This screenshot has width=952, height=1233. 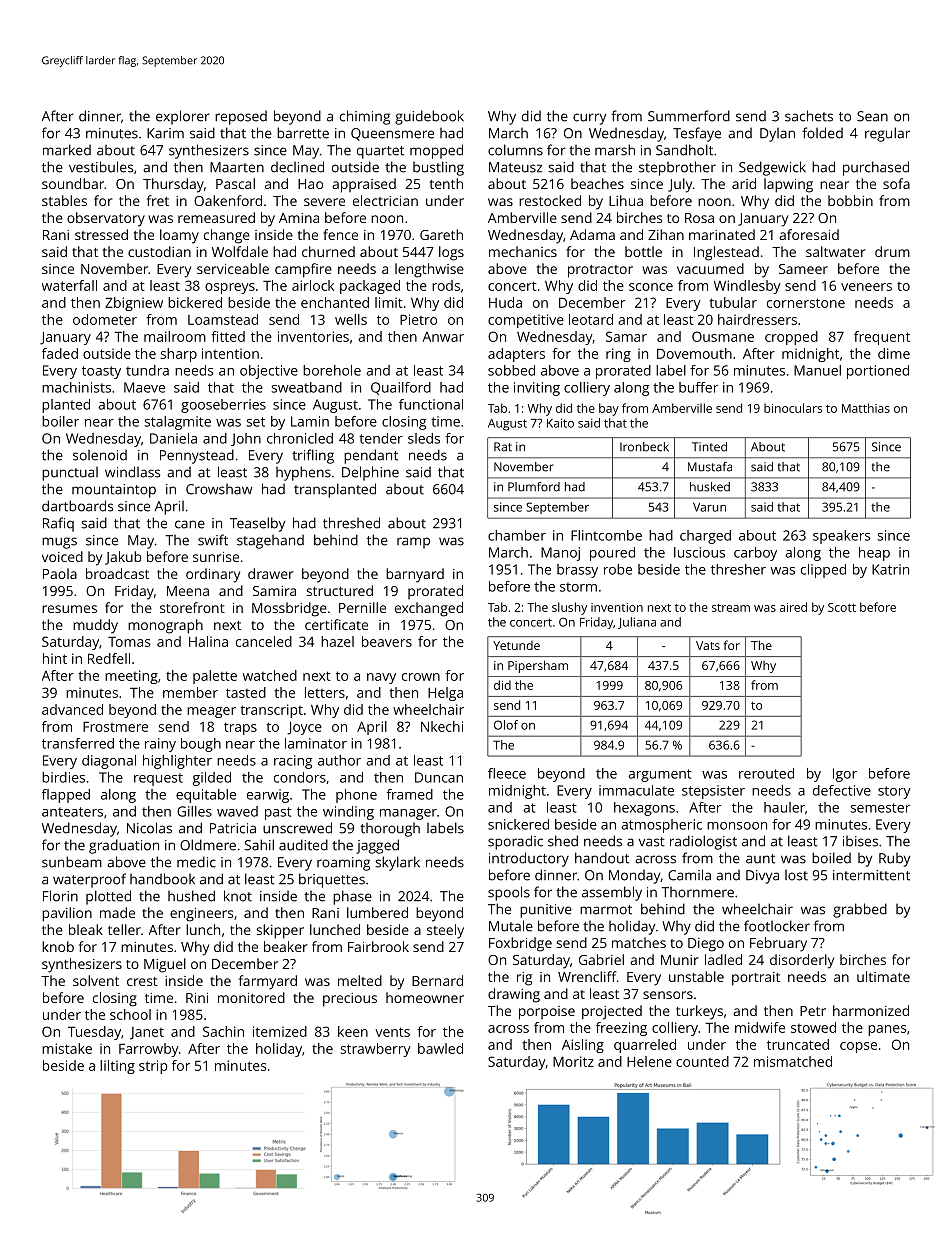 I want to click on Queensmere, so click(x=392, y=134).
